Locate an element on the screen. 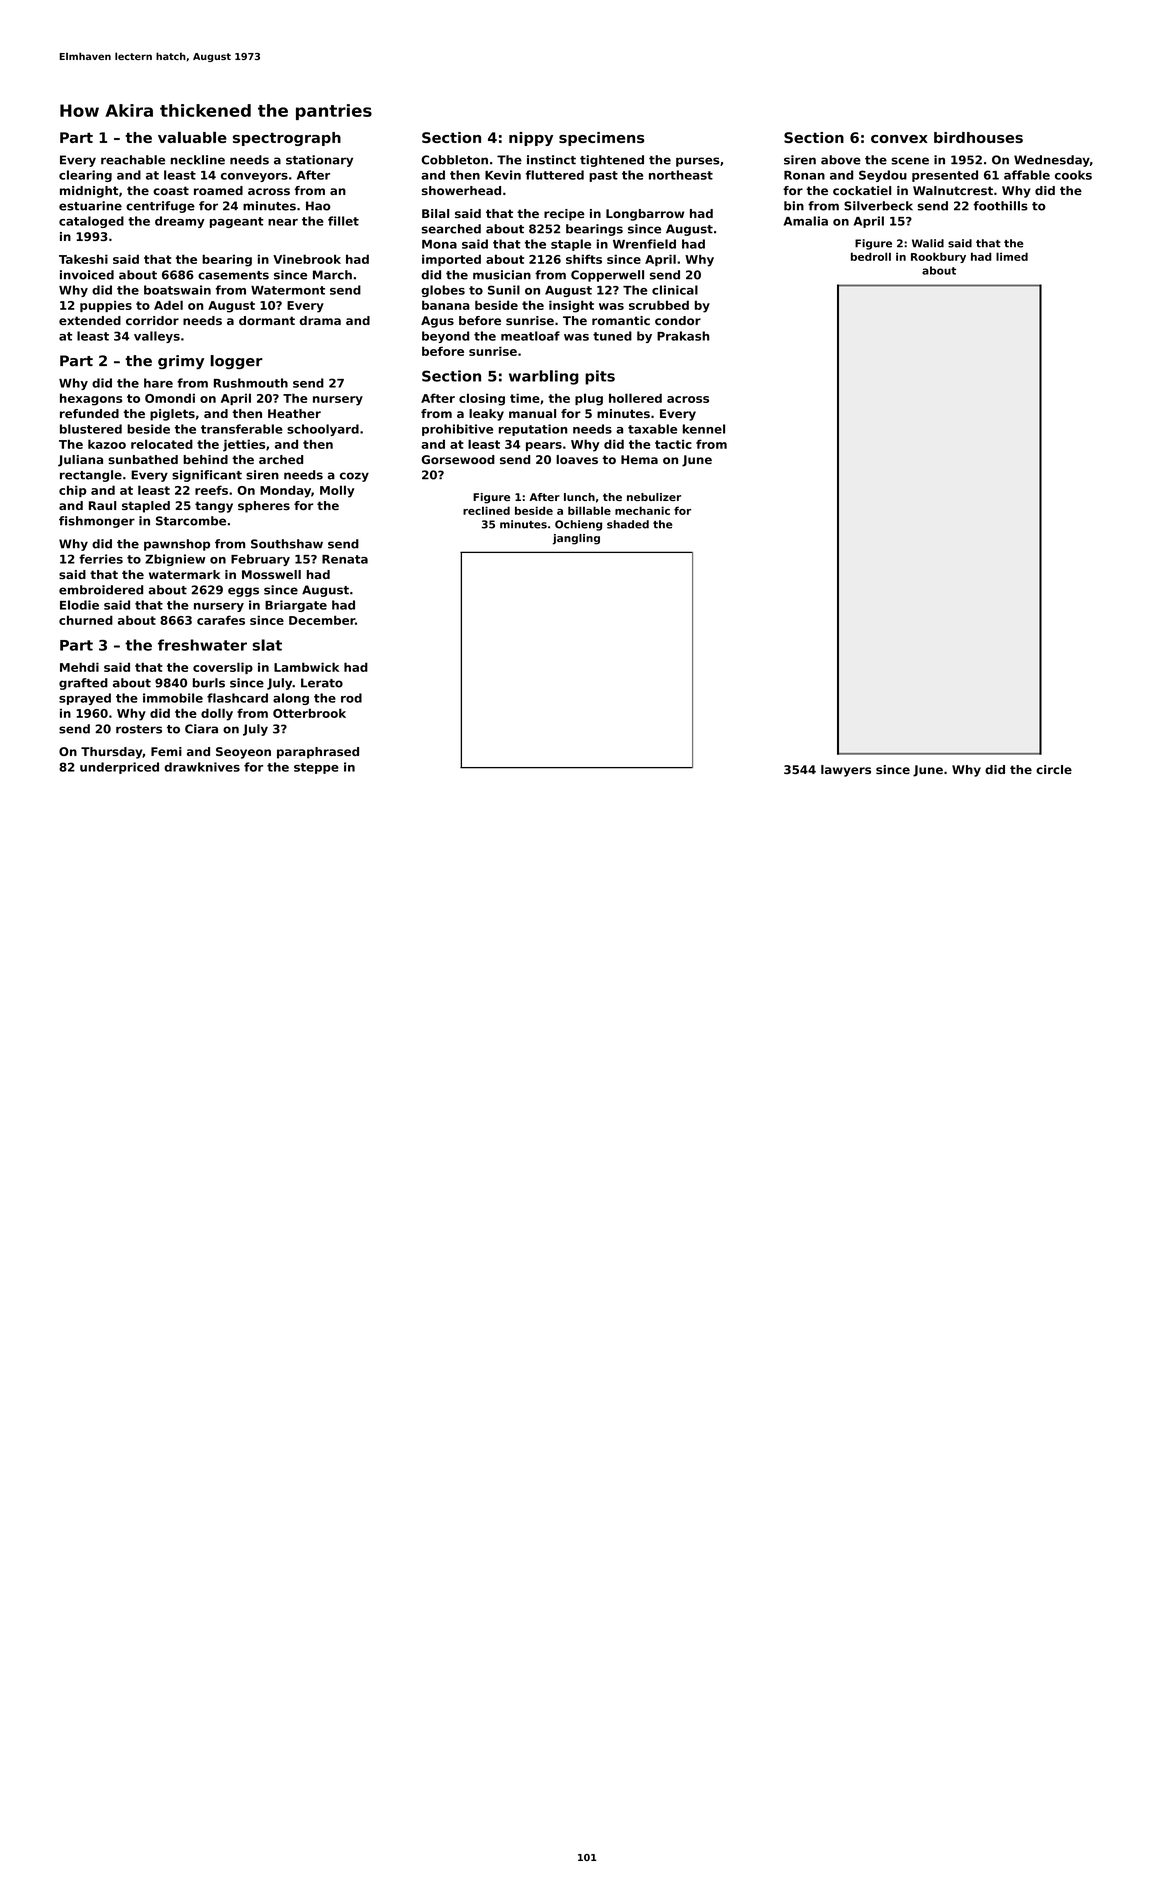 The height and width of the screenshot is (1900, 1154). rod is located at coordinates (351, 698).
